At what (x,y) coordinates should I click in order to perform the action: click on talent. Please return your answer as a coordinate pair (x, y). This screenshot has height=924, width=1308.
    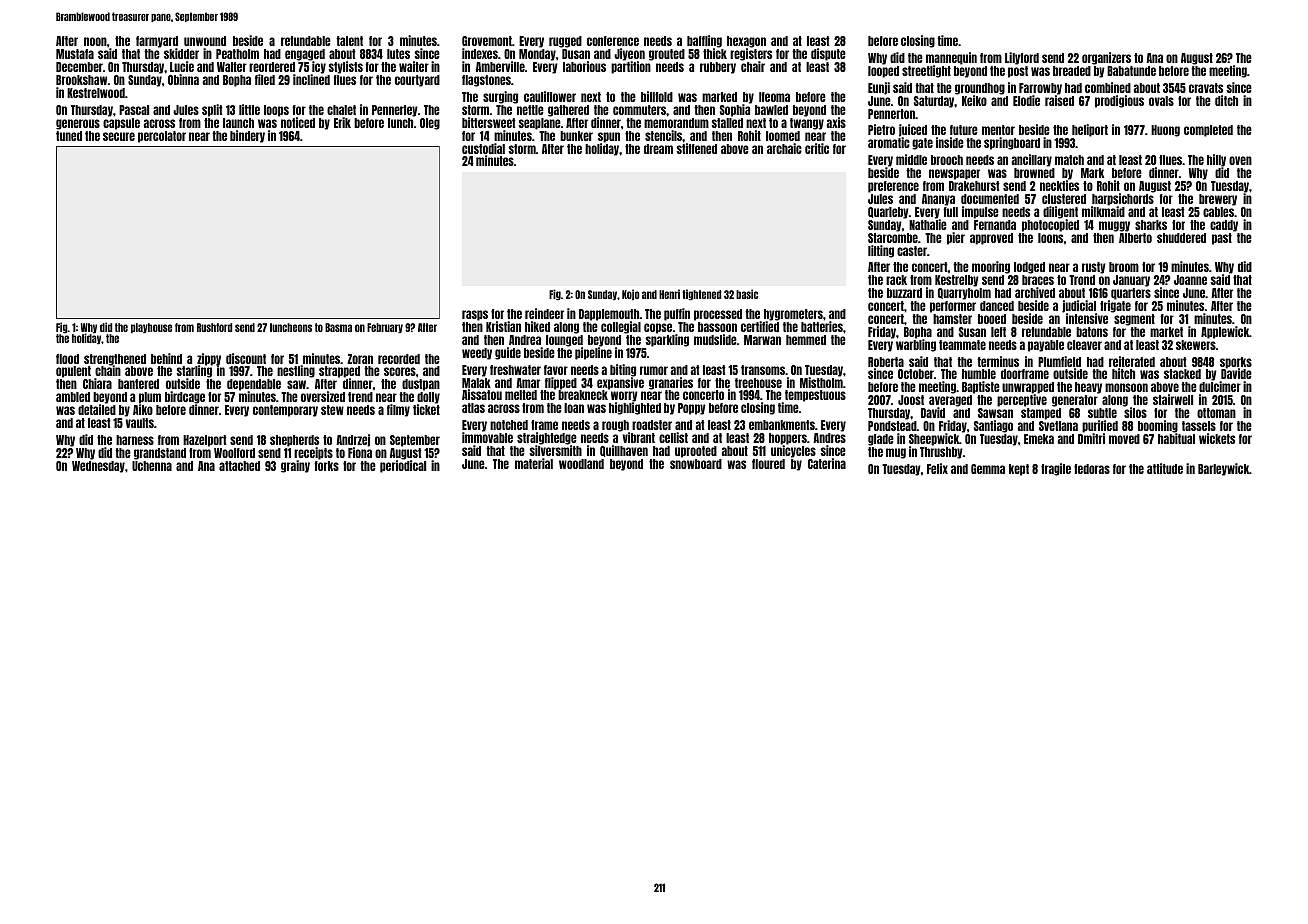
    Looking at the image, I should click on (349, 41).
